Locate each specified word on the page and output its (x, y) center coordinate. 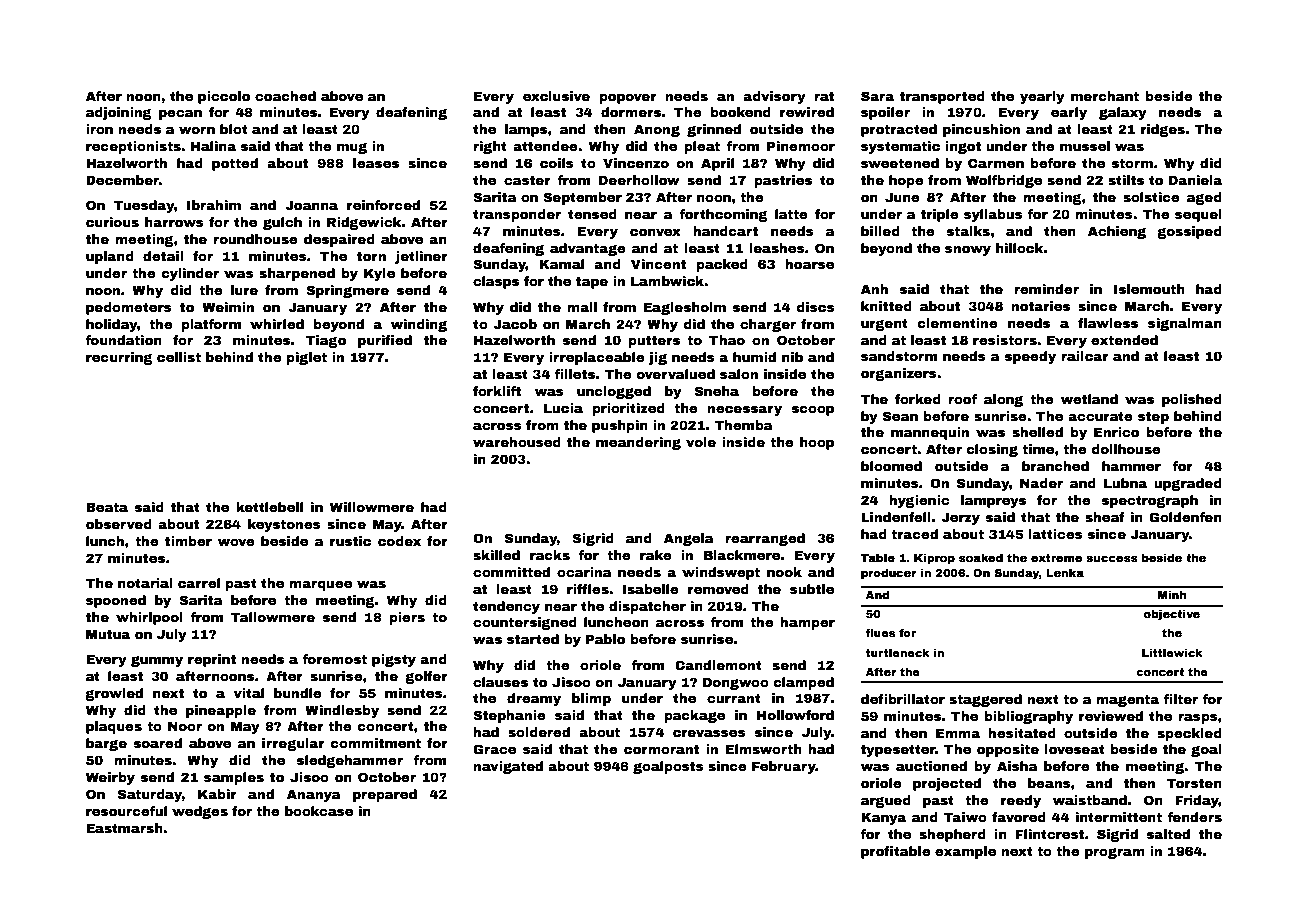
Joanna (311, 205)
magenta (1127, 700)
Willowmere (372, 507)
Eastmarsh (124, 828)
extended (1124, 340)
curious (112, 222)
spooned (116, 601)
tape (592, 282)
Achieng (1117, 232)
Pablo (605, 639)
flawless (1108, 323)
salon (739, 374)
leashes (777, 248)
